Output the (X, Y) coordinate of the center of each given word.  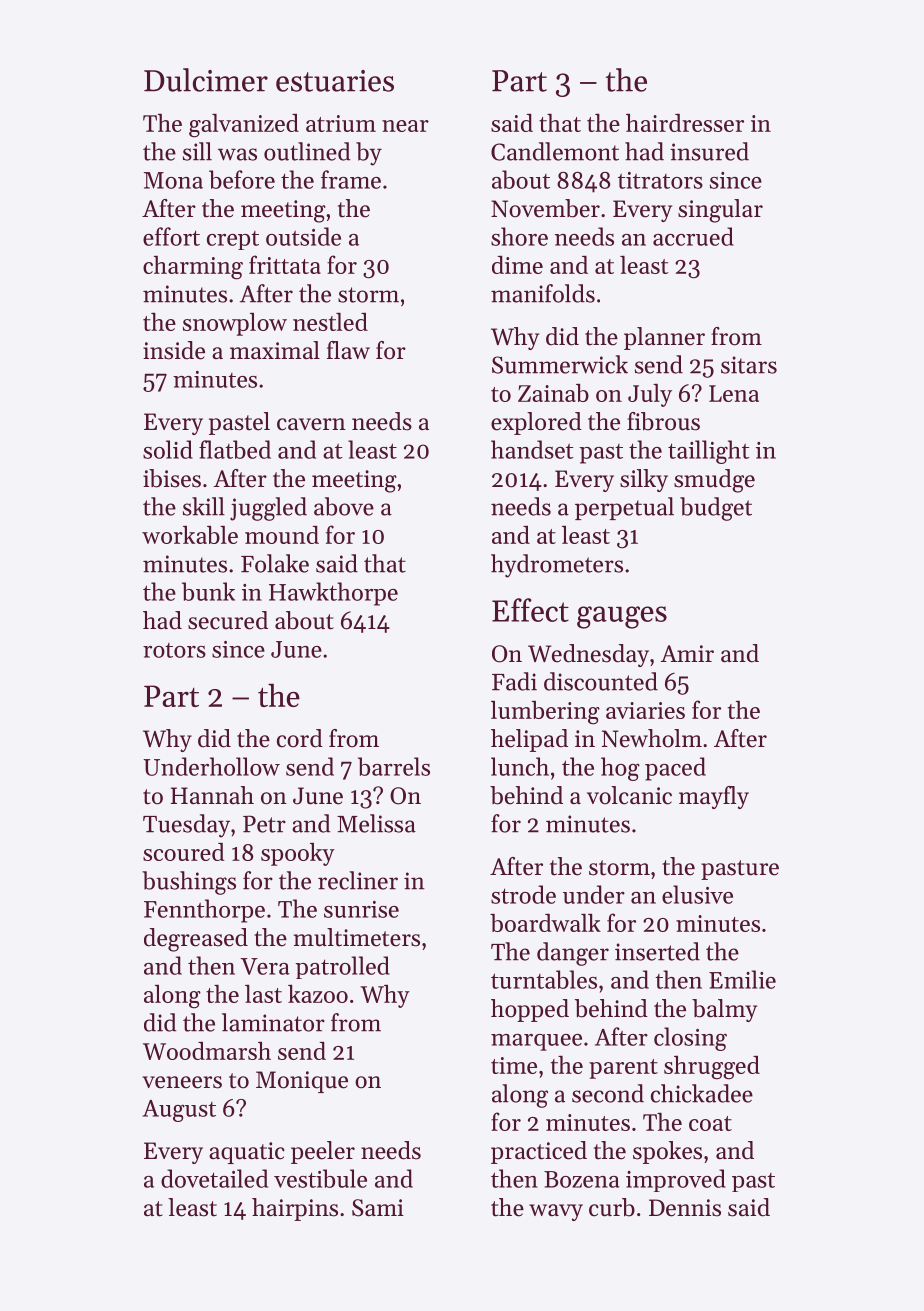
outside (303, 236)
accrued (693, 236)
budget (716, 509)
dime (517, 265)
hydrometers (557, 566)
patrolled (342, 967)
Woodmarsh (207, 1051)
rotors (174, 650)
